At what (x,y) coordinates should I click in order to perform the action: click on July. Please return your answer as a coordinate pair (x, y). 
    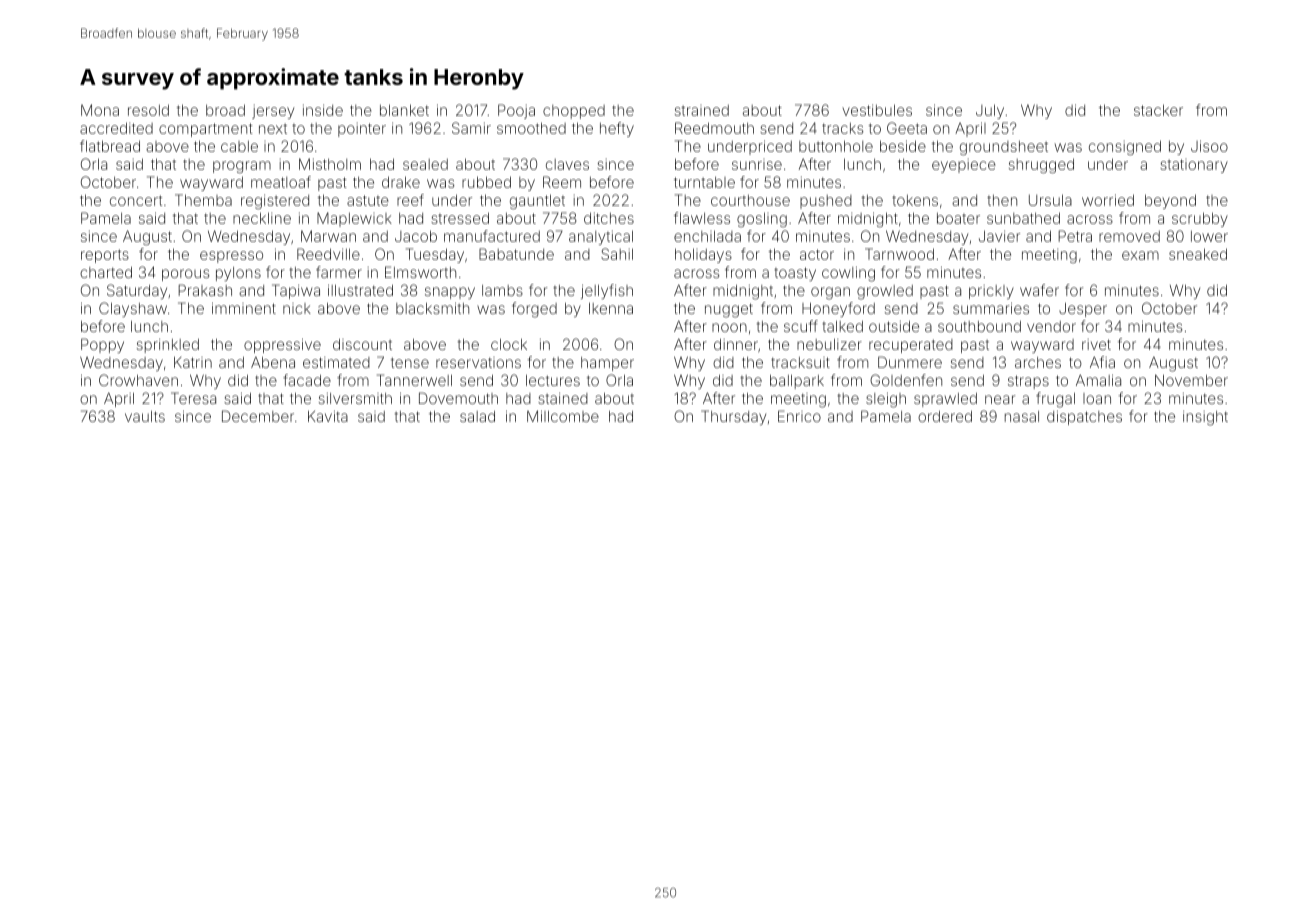
    Looking at the image, I should click on (990, 111).
